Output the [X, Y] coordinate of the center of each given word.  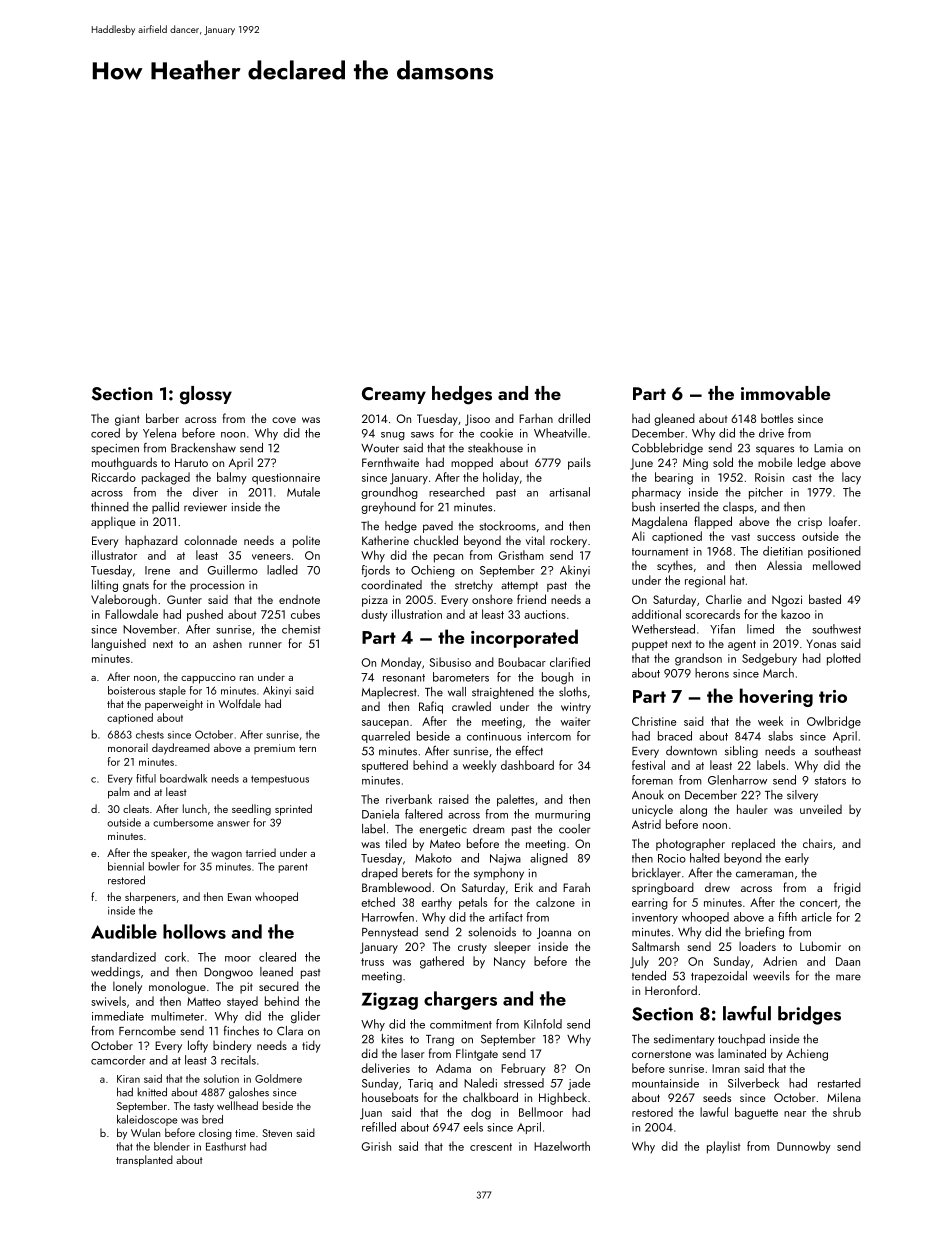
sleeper [512, 948]
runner [265, 645]
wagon [226, 856]
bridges [809, 1015]
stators [830, 781]
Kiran [128, 1079]
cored [105, 433]
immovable [785, 393]
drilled [574, 418]
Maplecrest [389, 693]
